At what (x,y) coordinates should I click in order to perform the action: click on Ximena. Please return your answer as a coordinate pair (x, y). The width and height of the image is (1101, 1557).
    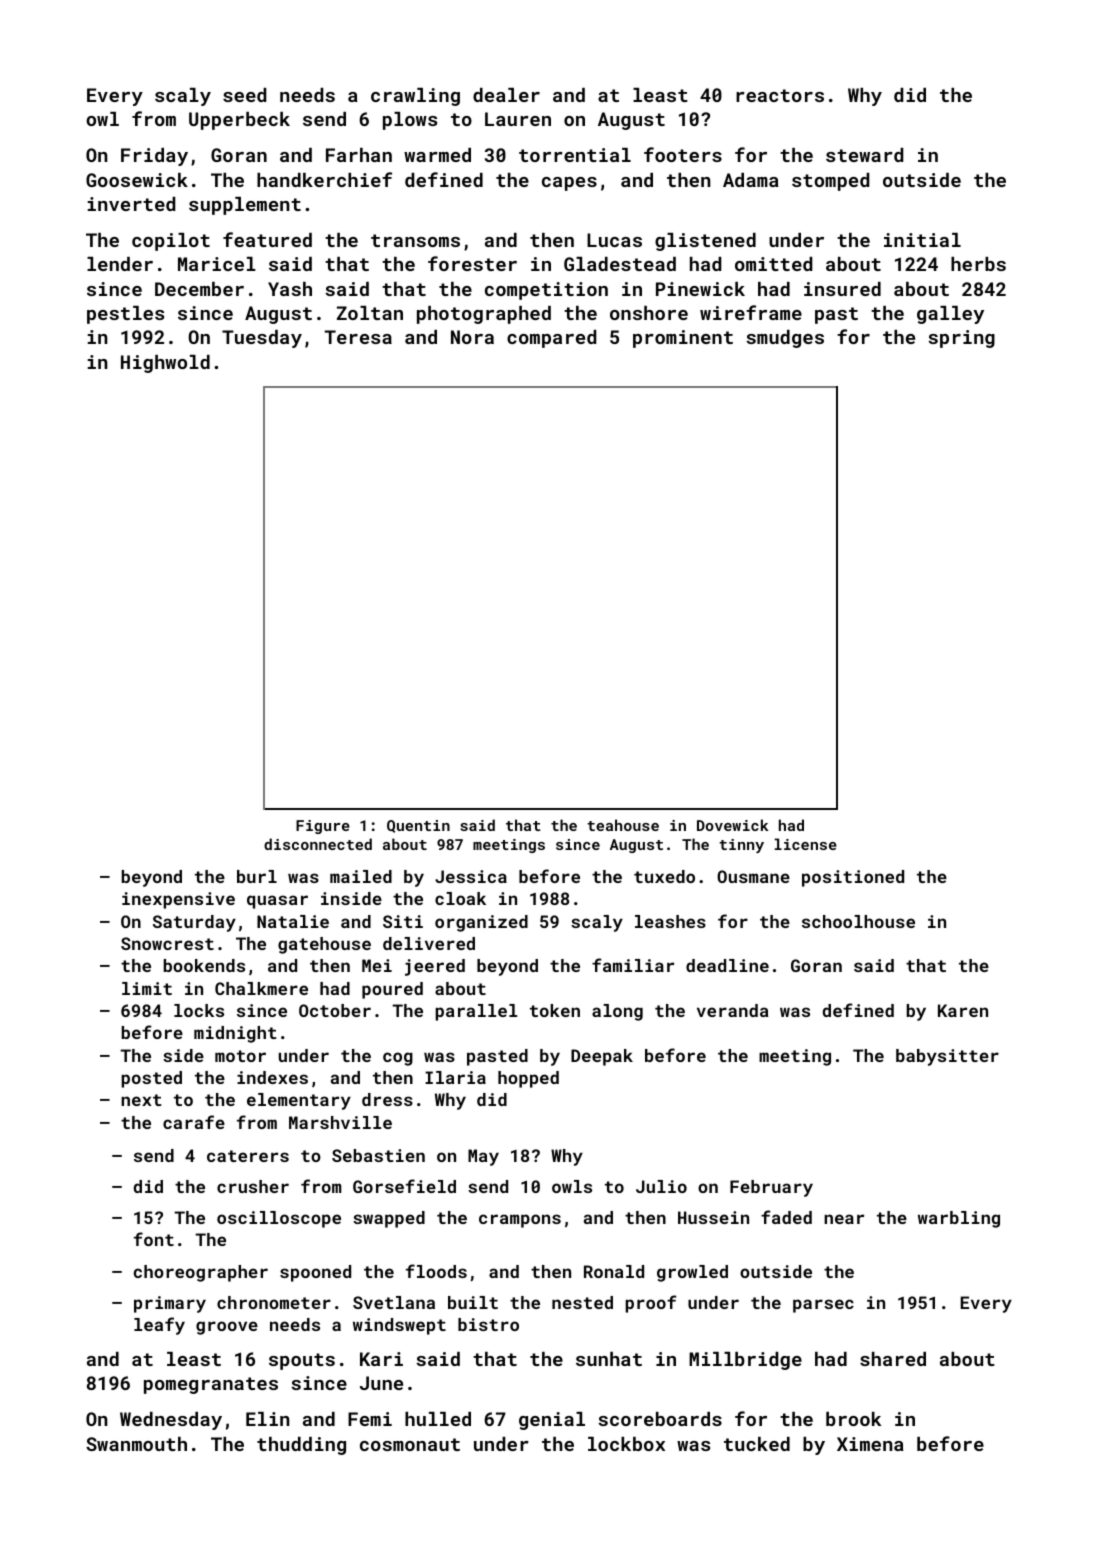
    Looking at the image, I should click on (870, 1444).
